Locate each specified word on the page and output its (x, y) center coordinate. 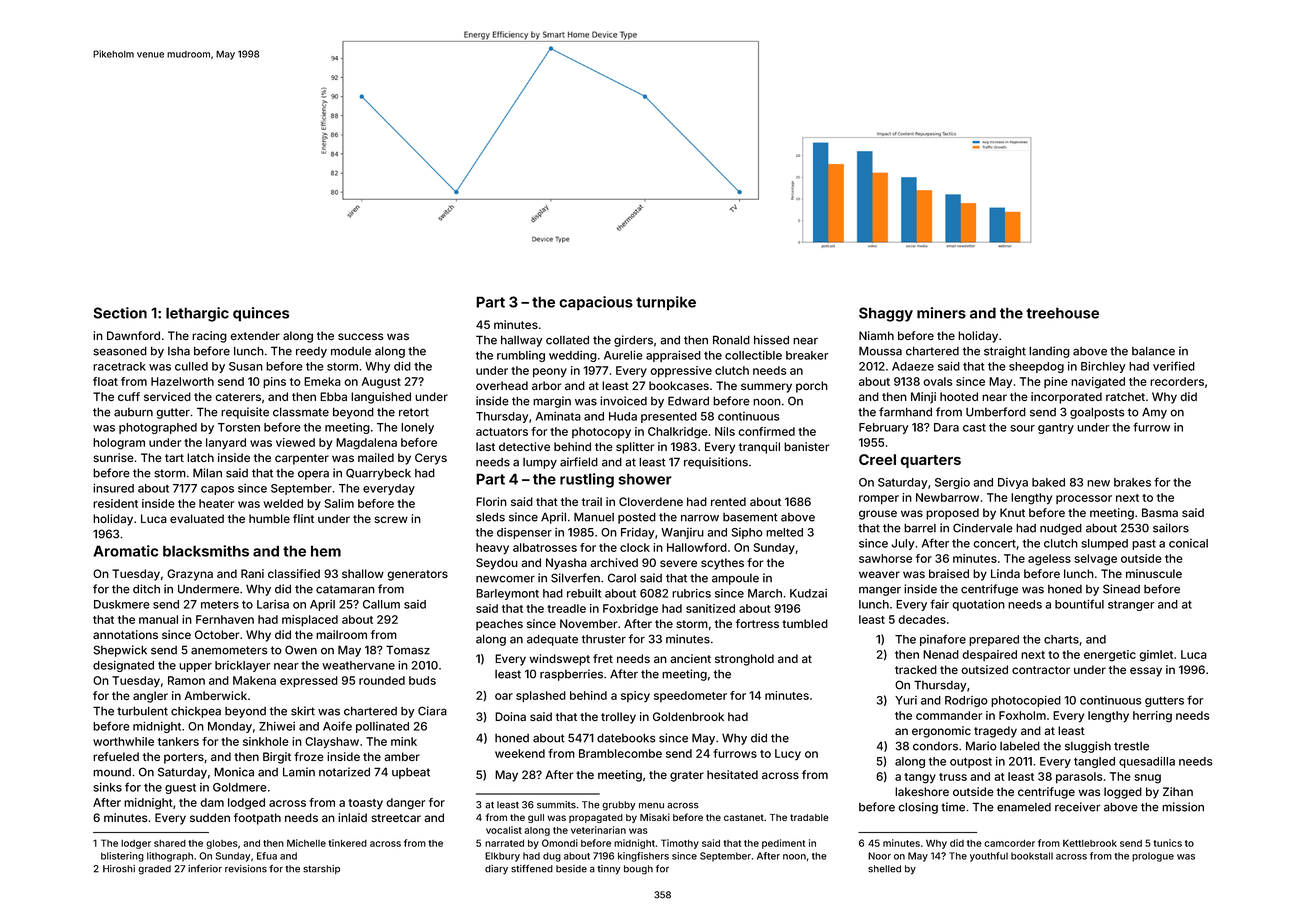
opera (313, 475)
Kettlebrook (1090, 843)
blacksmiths (206, 551)
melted (784, 532)
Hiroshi (119, 869)
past (1144, 544)
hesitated (732, 774)
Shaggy (886, 314)
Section (120, 313)
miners (941, 313)
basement (750, 517)
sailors (1171, 528)
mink (404, 741)
